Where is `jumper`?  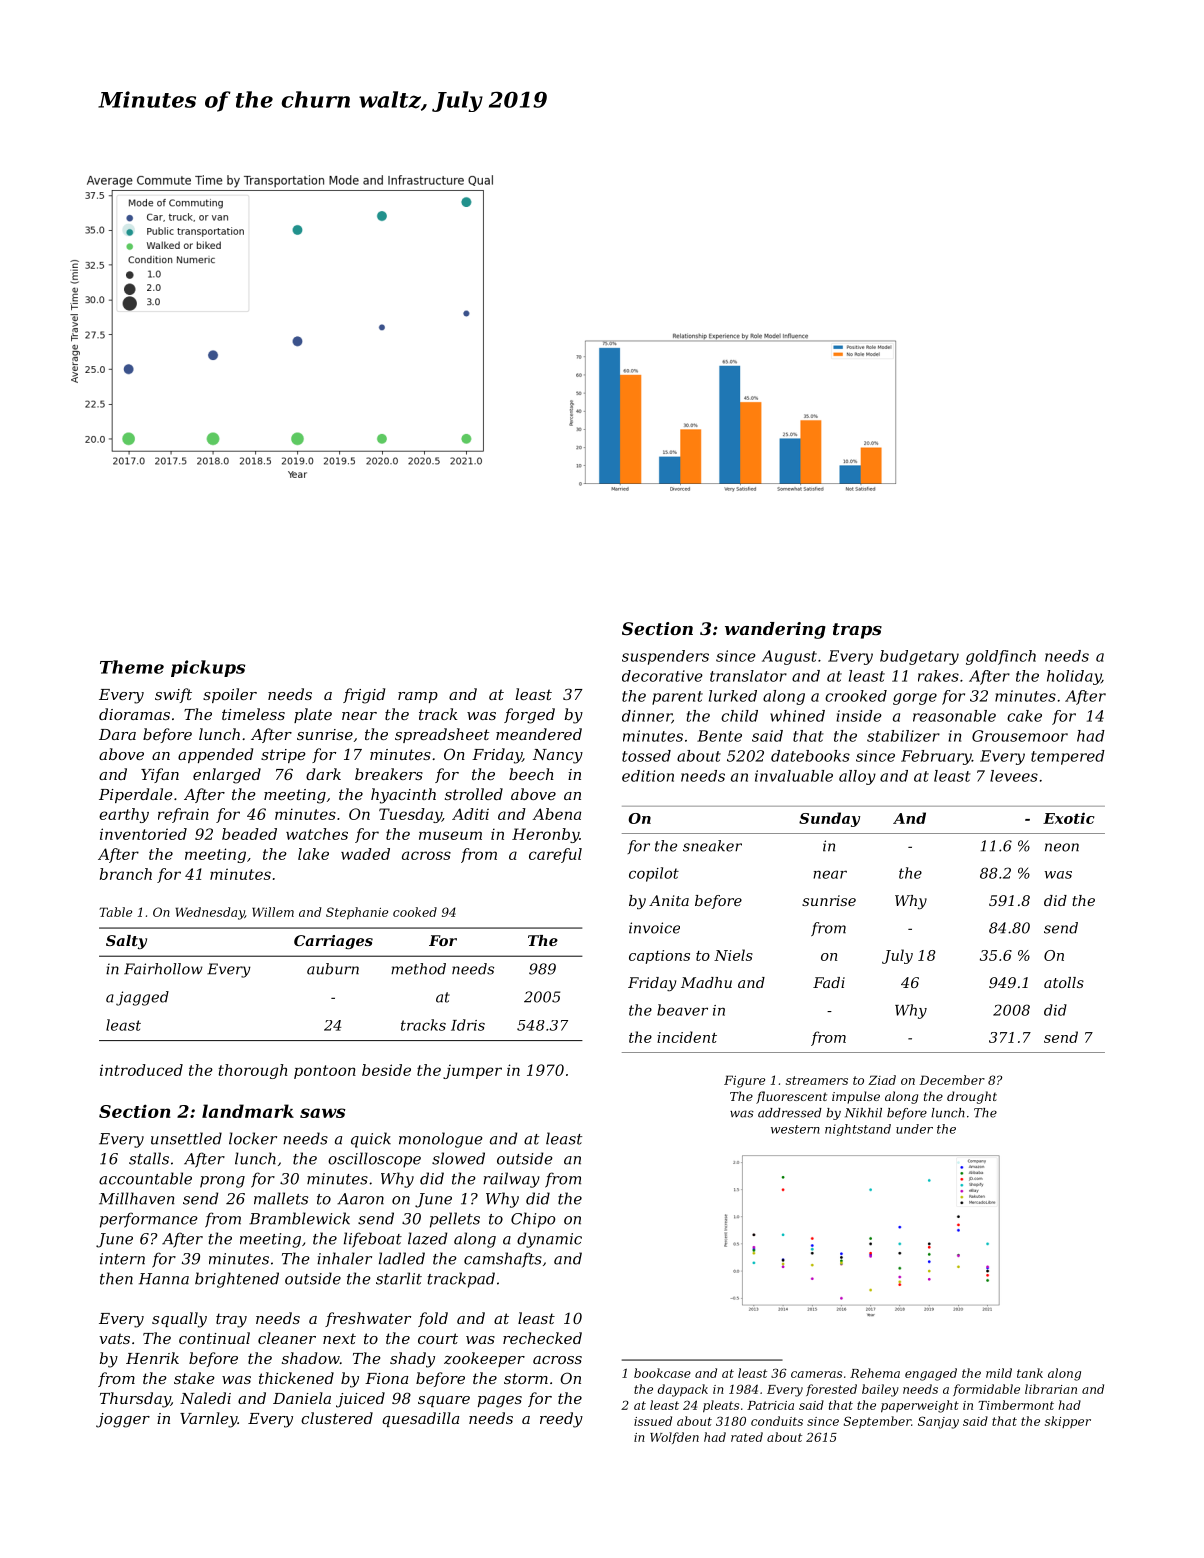 jumper is located at coordinates (472, 1072).
